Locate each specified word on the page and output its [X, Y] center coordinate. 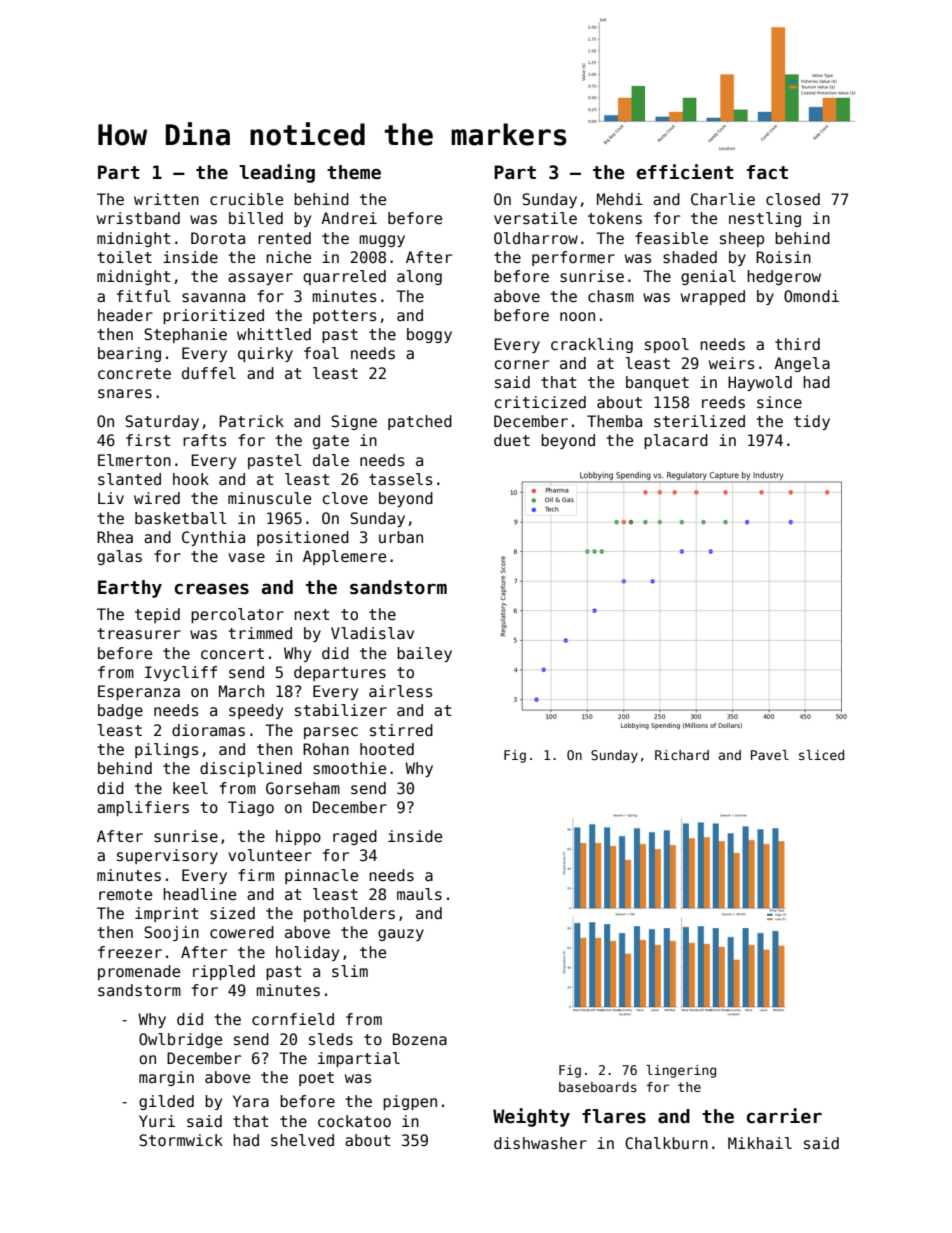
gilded [166, 1102]
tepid [157, 615]
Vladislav [372, 633]
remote [125, 894]
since [779, 402]
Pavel [770, 755]
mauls [419, 894]
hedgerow [784, 277]
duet [512, 440]
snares [125, 393]
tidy [812, 422]
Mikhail [760, 1143]
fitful [144, 296]
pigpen [410, 1102]
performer [573, 258]
